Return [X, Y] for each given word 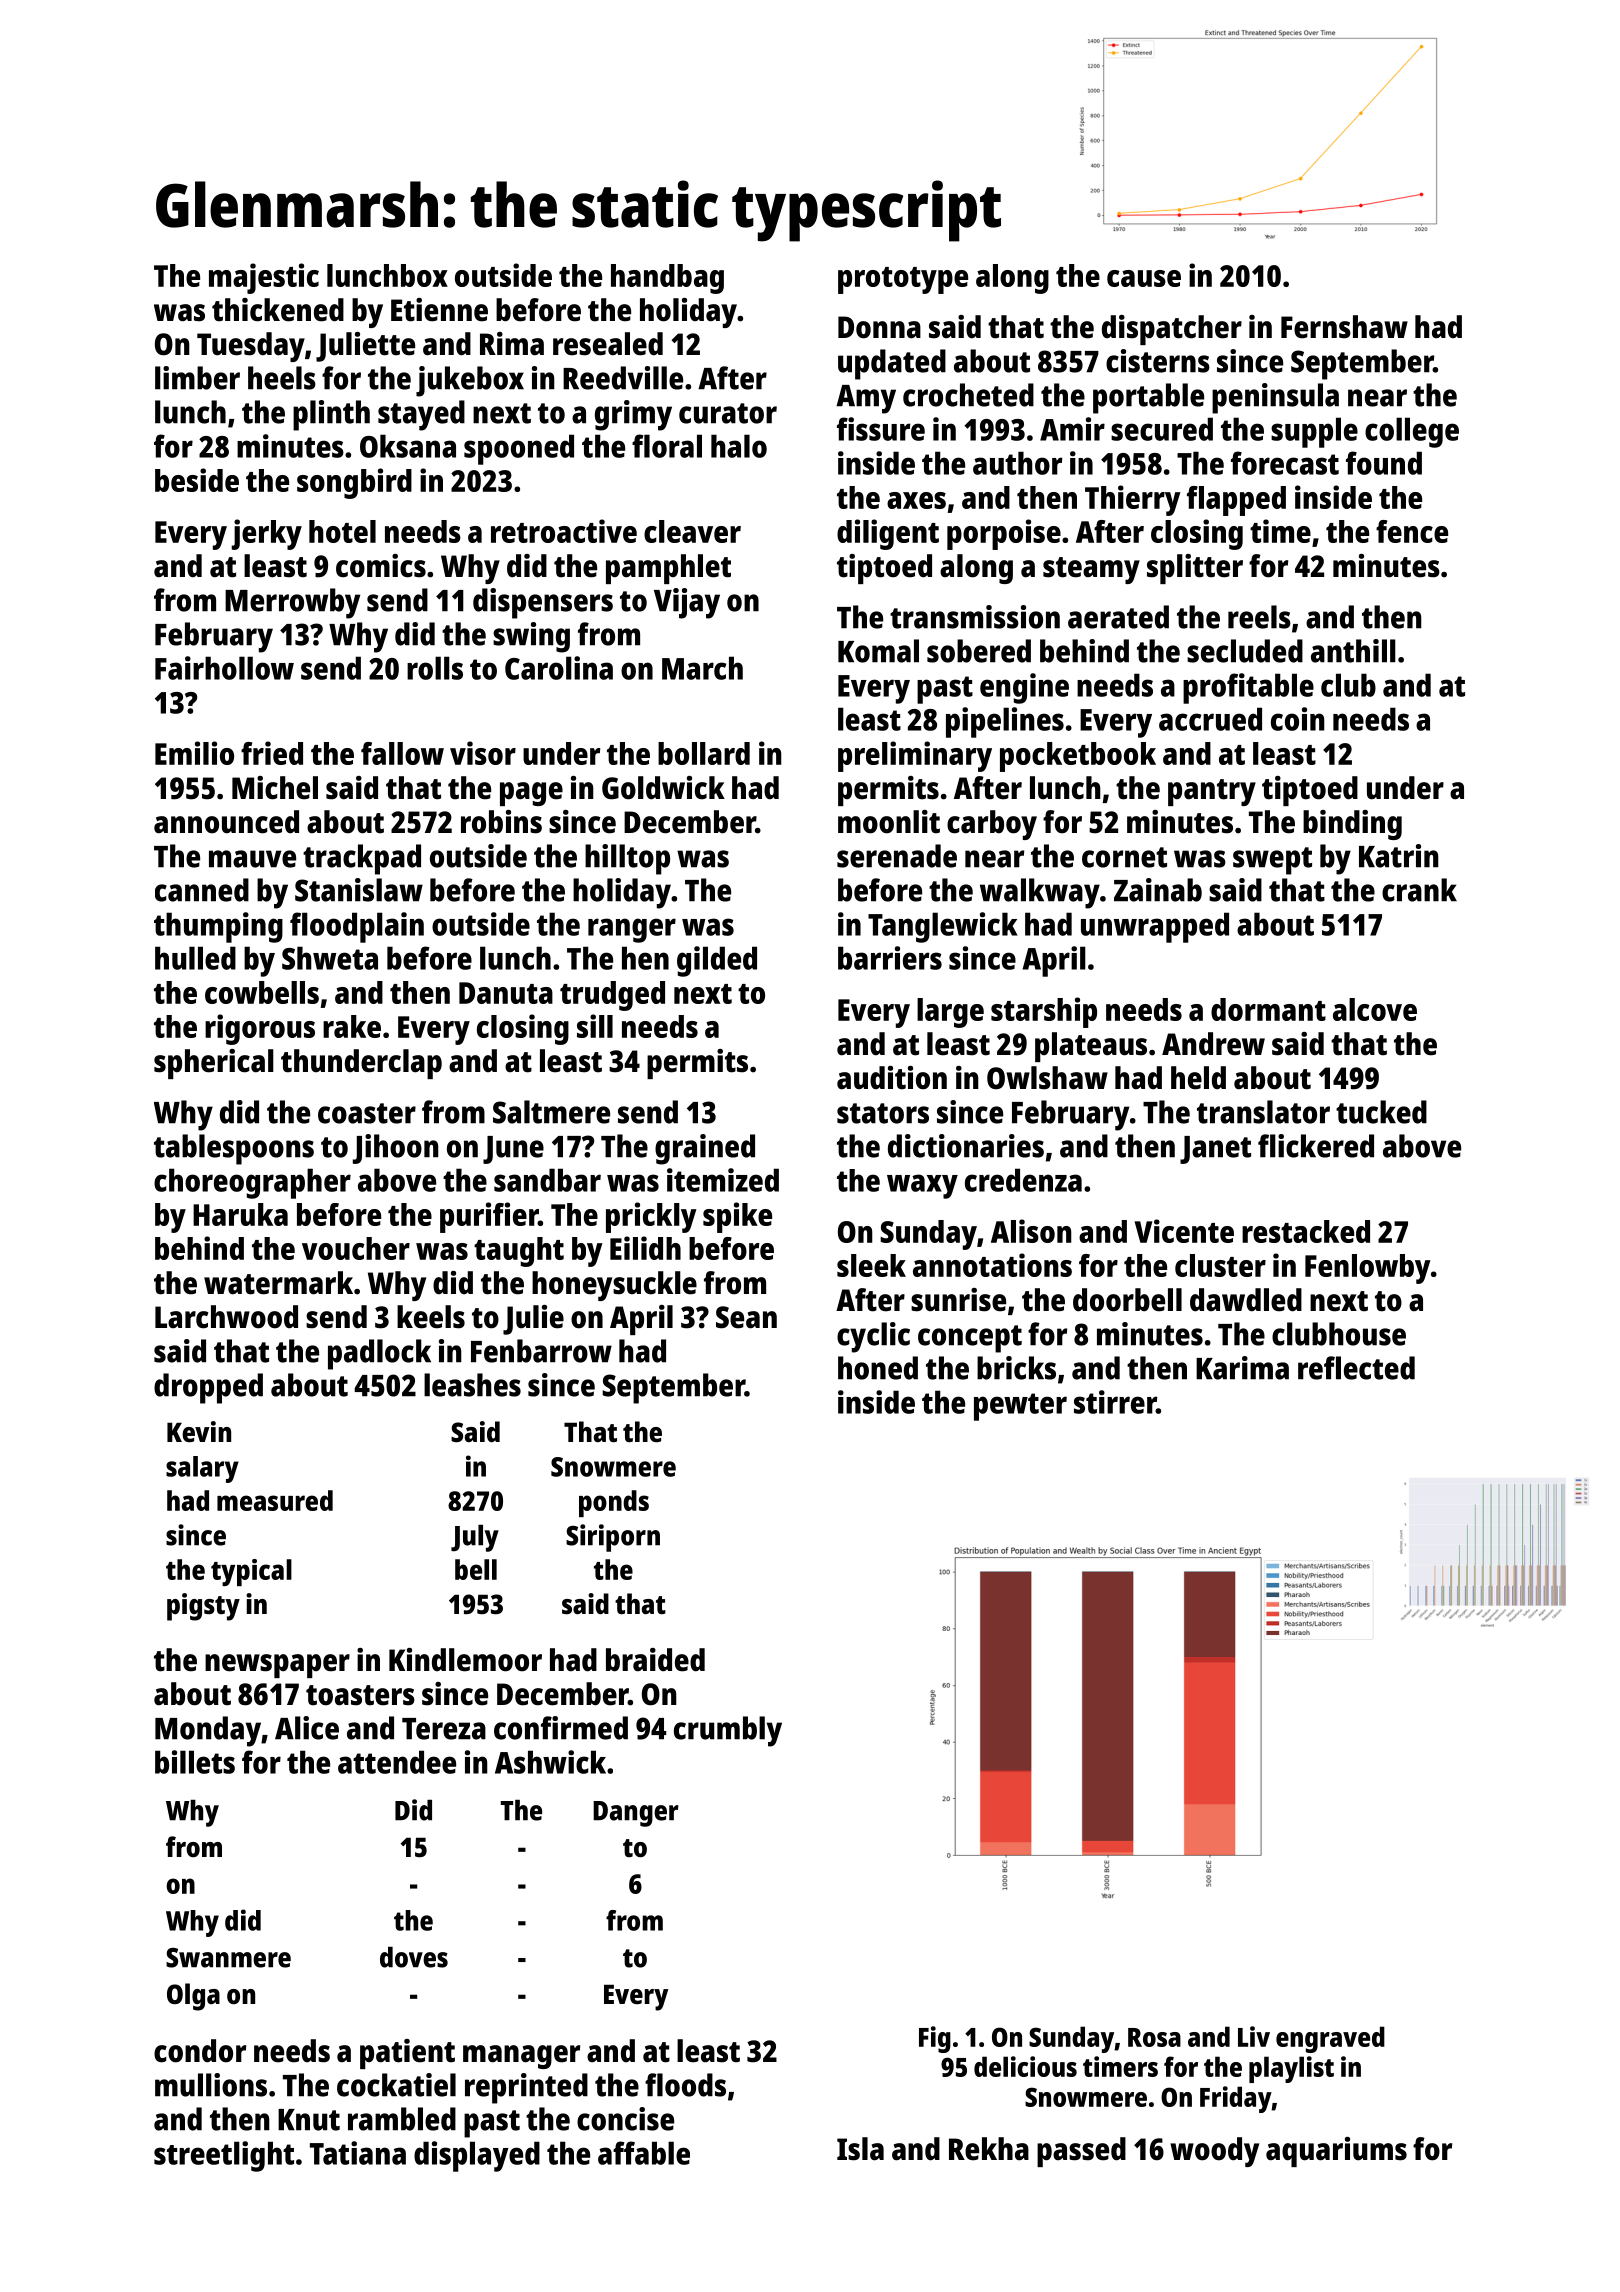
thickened [278, 310]
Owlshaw [1047, 1078]
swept [1272, 861]
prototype [903, 280]
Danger [636, 1814]
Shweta [330, 958]
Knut [309, 2120]
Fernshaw [1344, 327]
